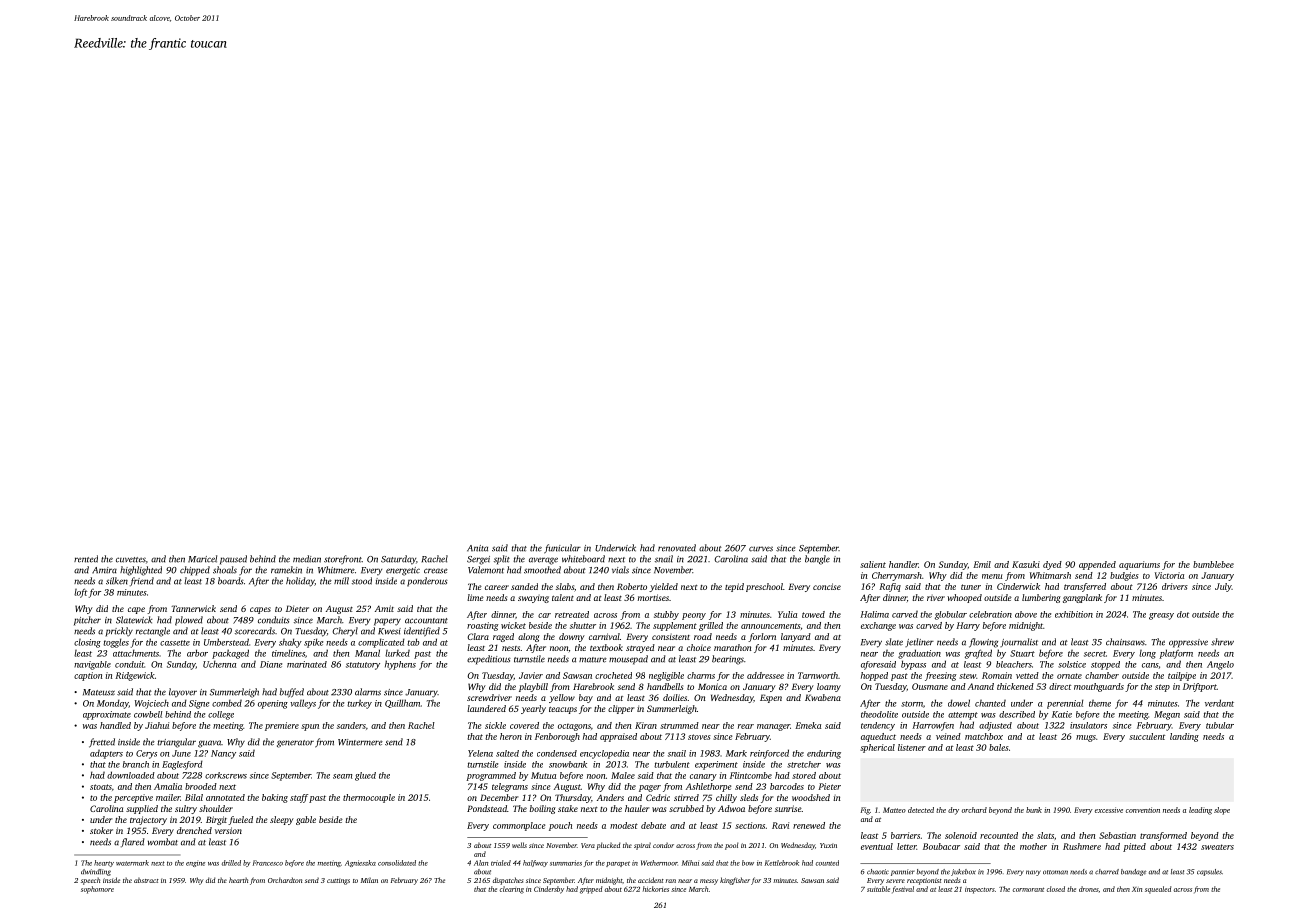 This screenshot has height=924, width=1308. What do you see at coordinates (1089, 889) in the screenshot?
I see `drones` at bounding box center [1089, 889].
